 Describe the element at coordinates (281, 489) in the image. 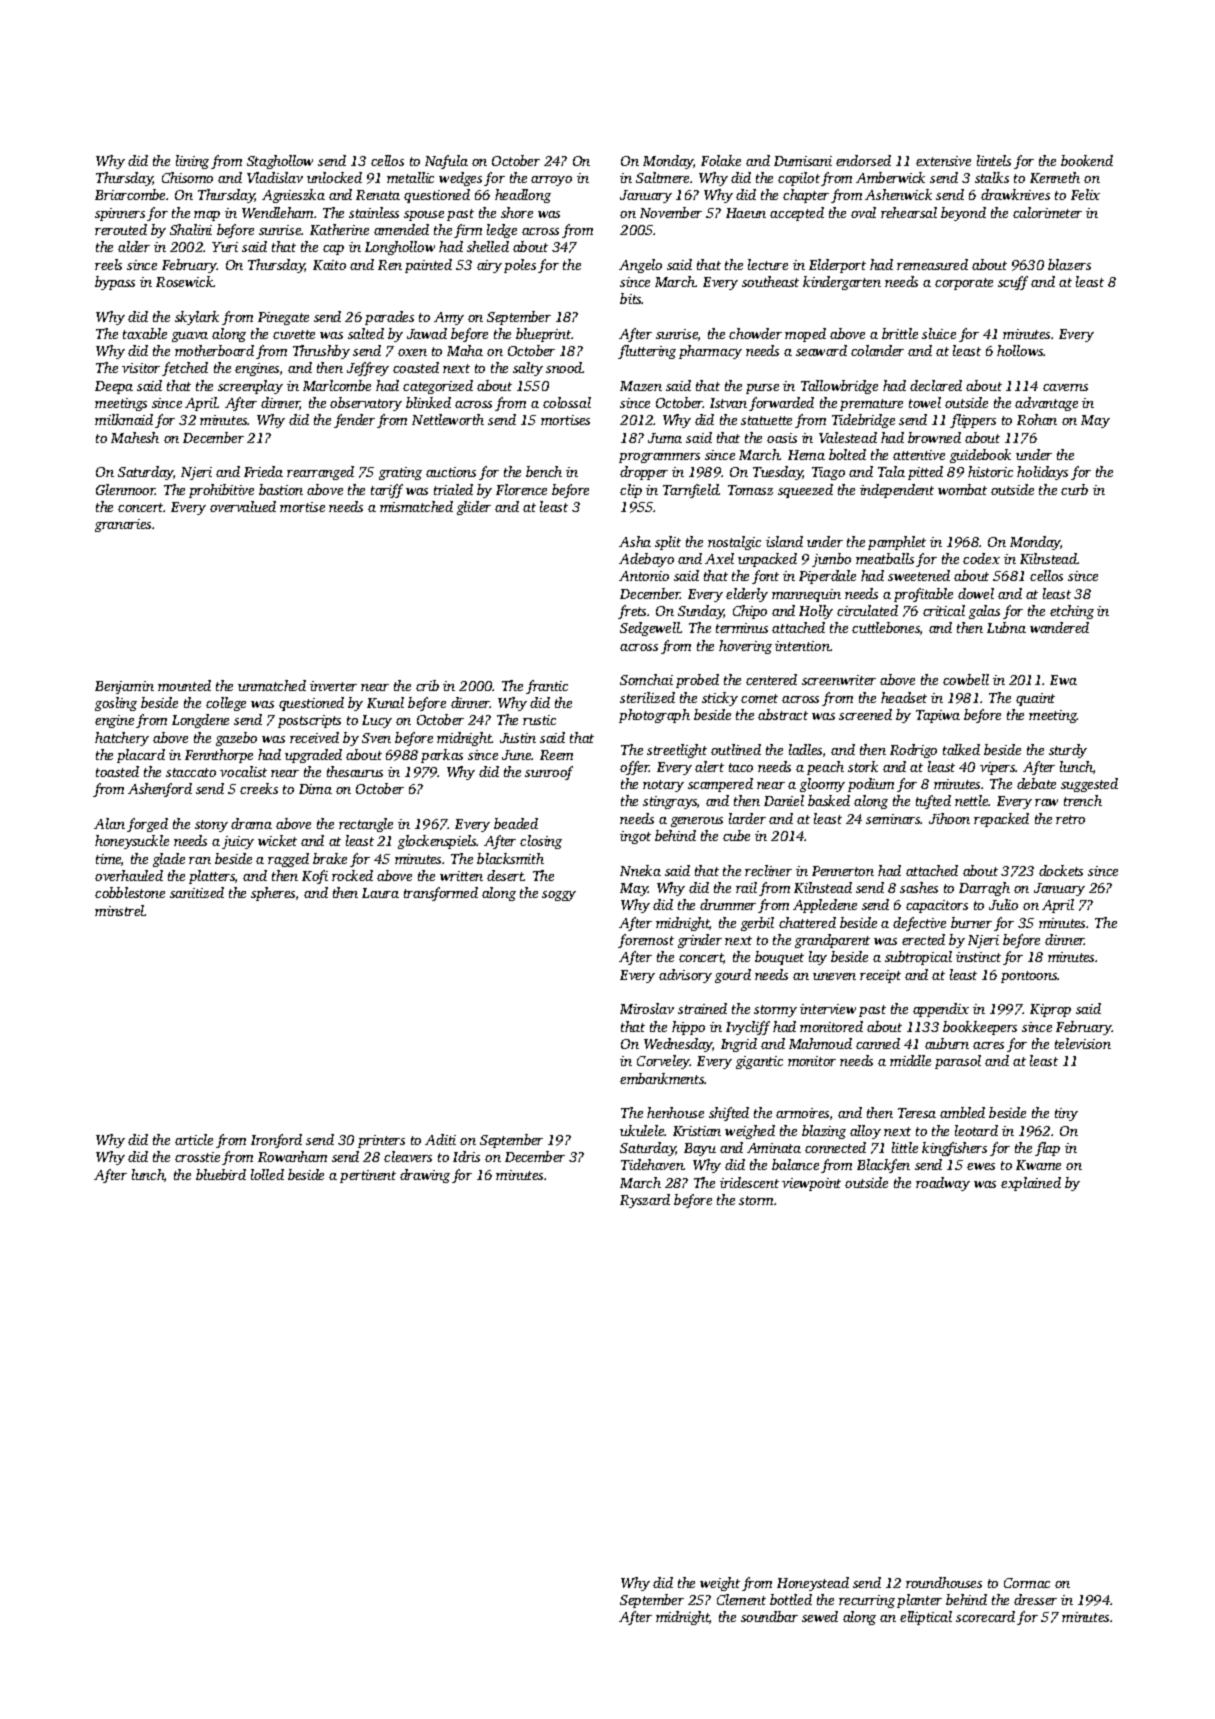

I see `bastion` at that location.
